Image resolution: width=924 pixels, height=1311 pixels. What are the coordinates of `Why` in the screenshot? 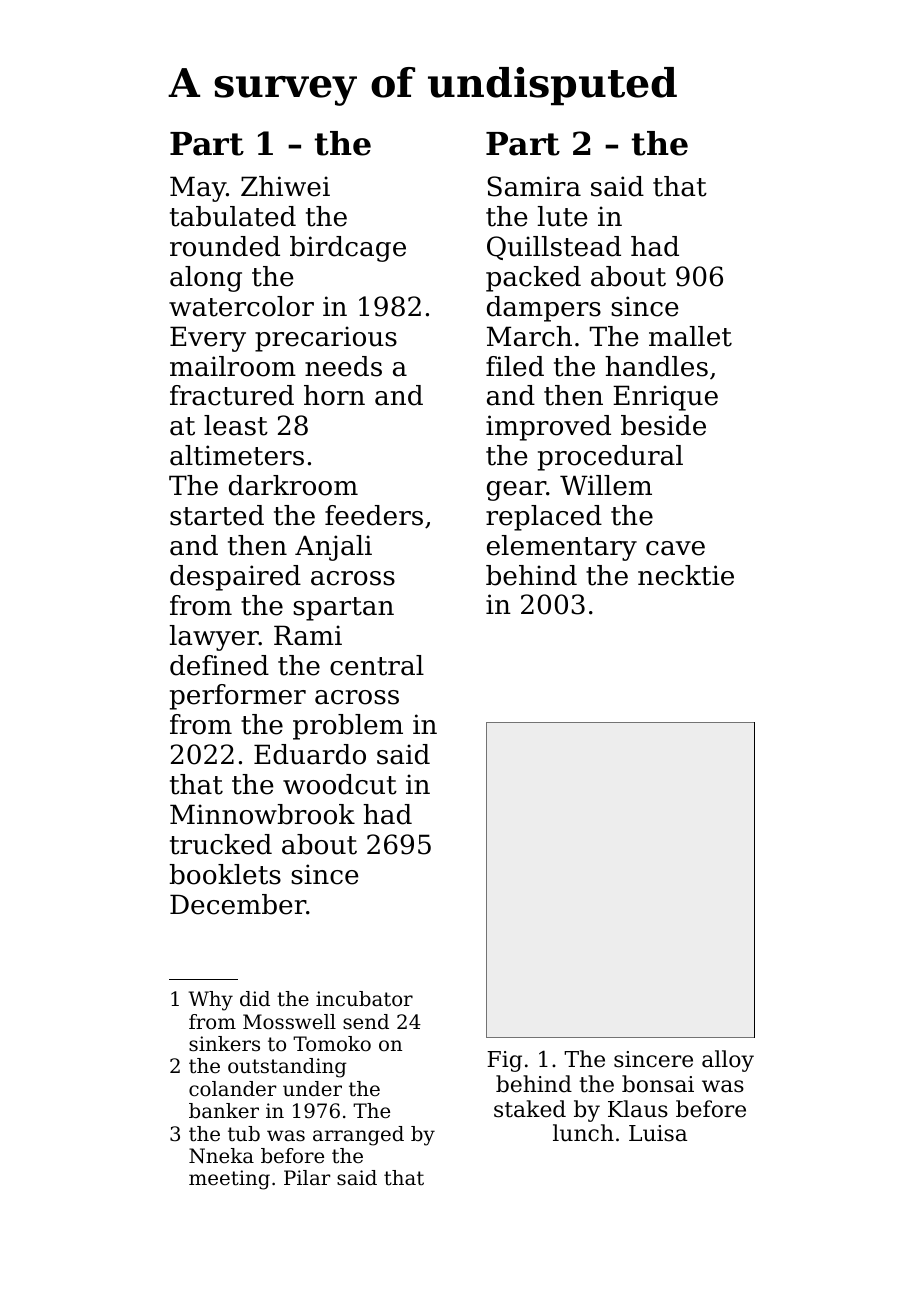 It's located at (211, 1001).
